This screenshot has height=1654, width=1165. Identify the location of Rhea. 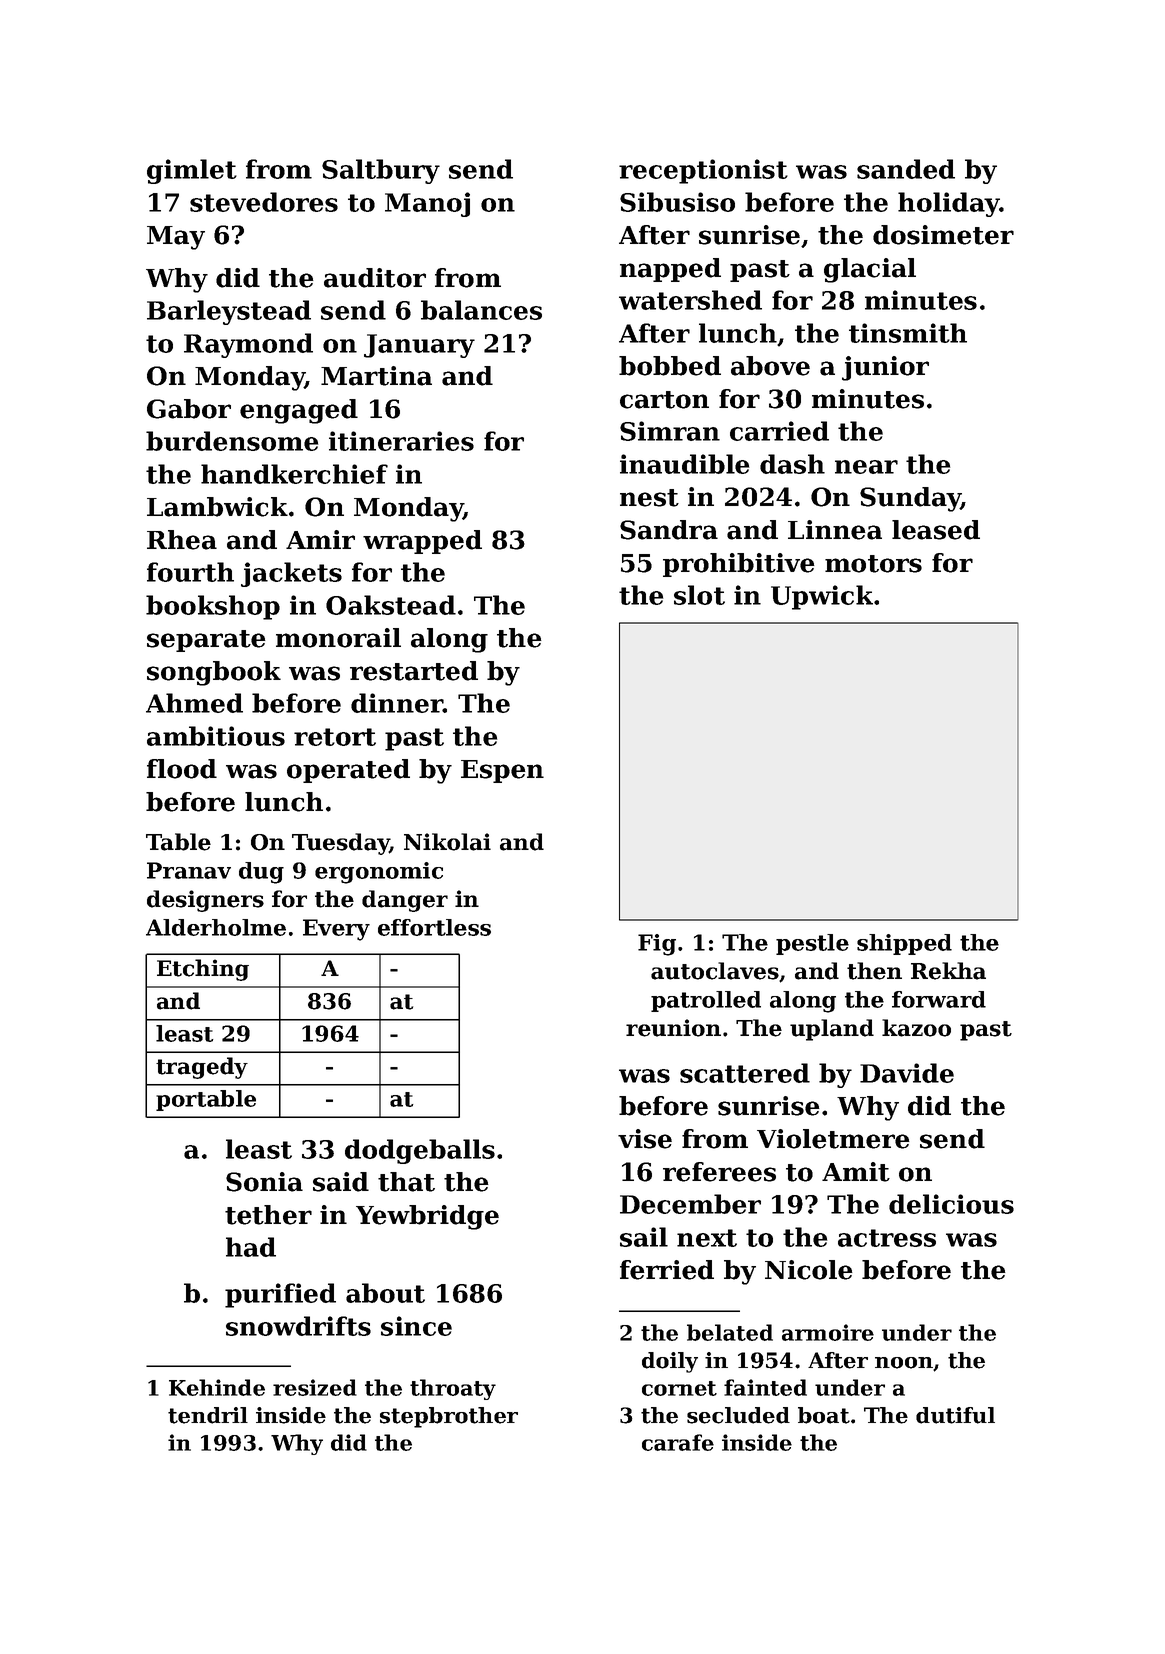
(182, 540).
